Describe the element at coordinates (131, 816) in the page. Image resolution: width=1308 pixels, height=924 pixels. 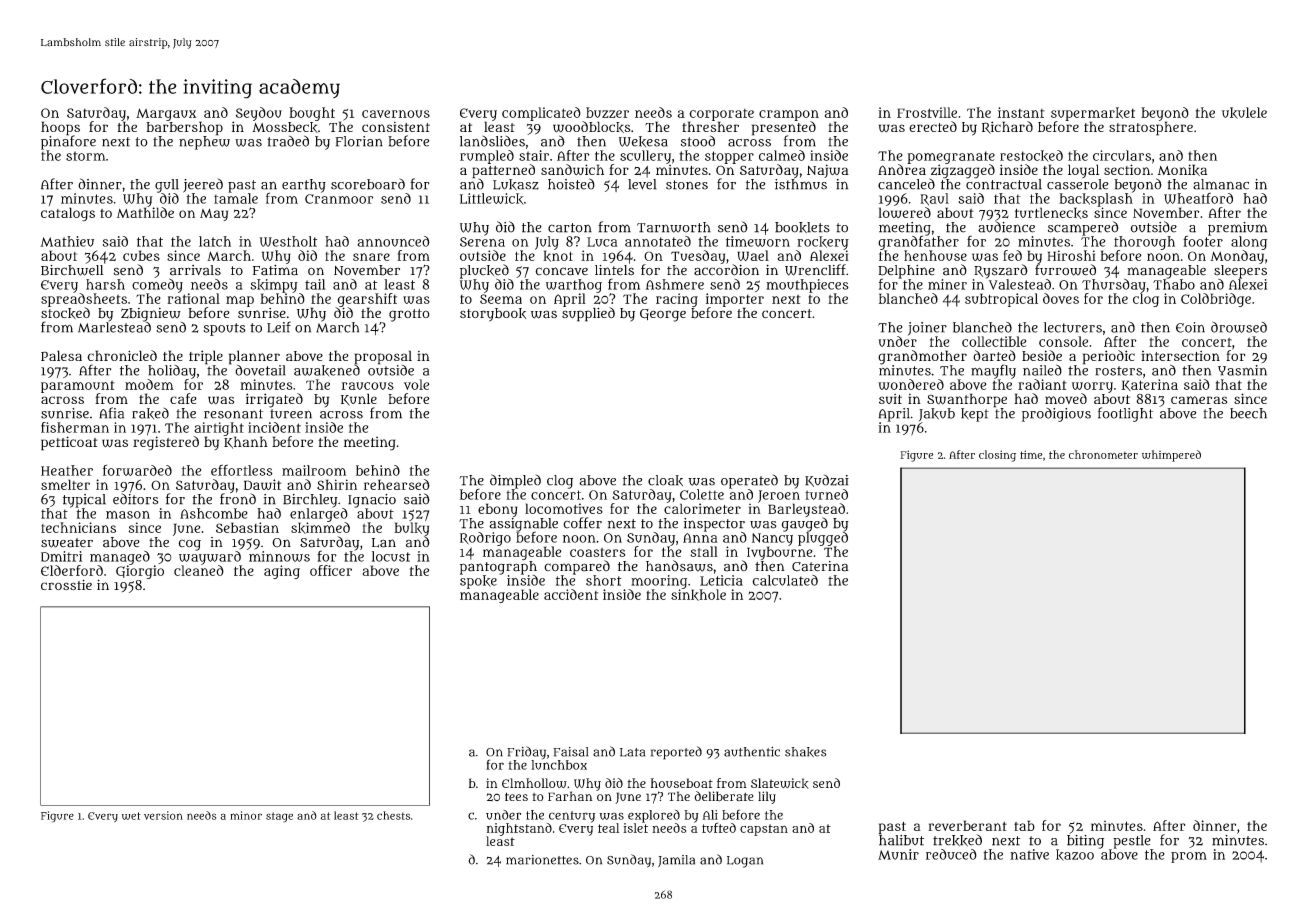
I see `wet` at that location.
